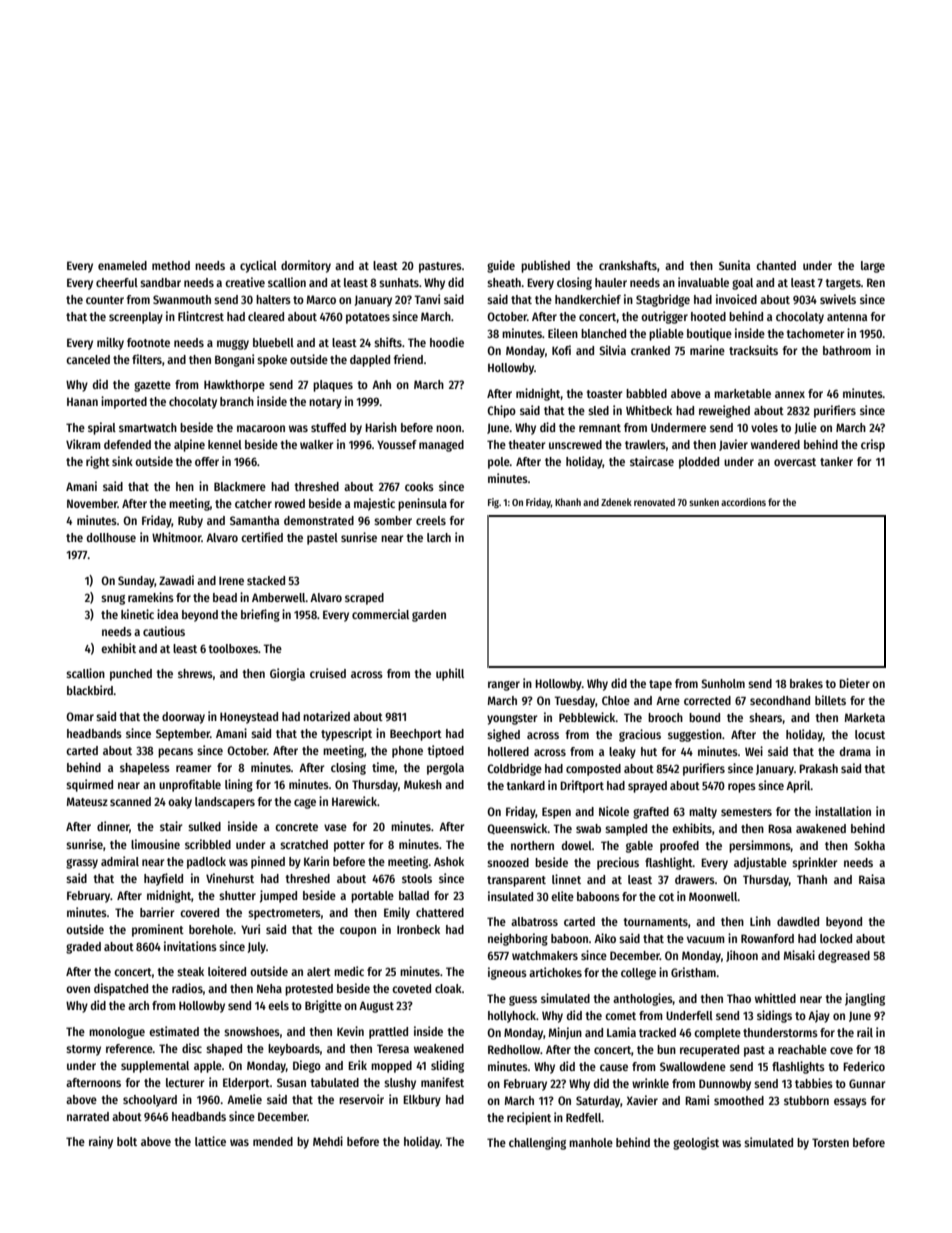 The width and height of the document is (952, 1233). What do you see at coordinates (122, 265) in the document?
I see `enameled` at bounding box center [122, 265].
